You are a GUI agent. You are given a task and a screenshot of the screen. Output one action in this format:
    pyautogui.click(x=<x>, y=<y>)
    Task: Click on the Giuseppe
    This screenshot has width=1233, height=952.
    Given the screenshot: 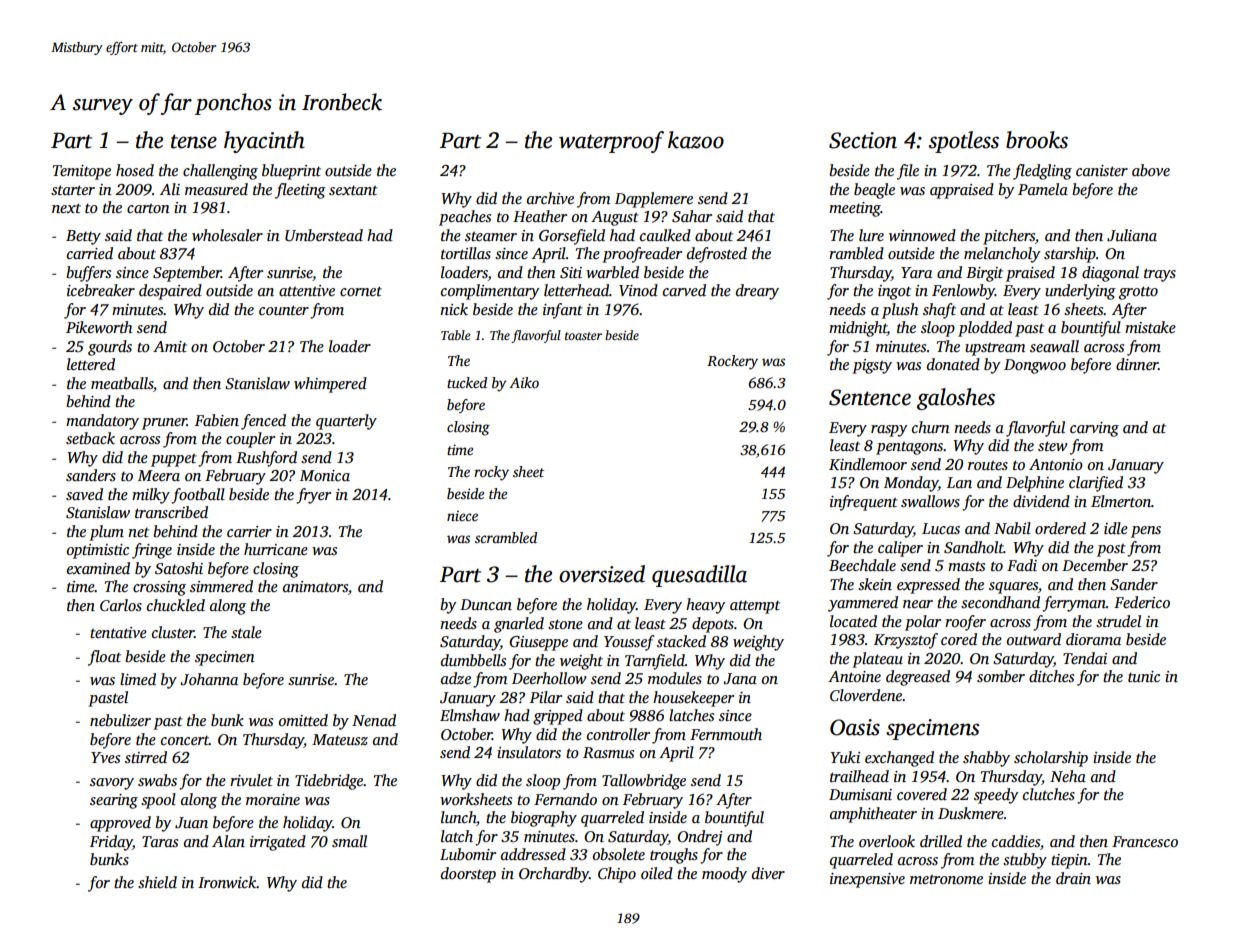 What is the action you would take?
    pyautogui.click(x=538, y=643)
